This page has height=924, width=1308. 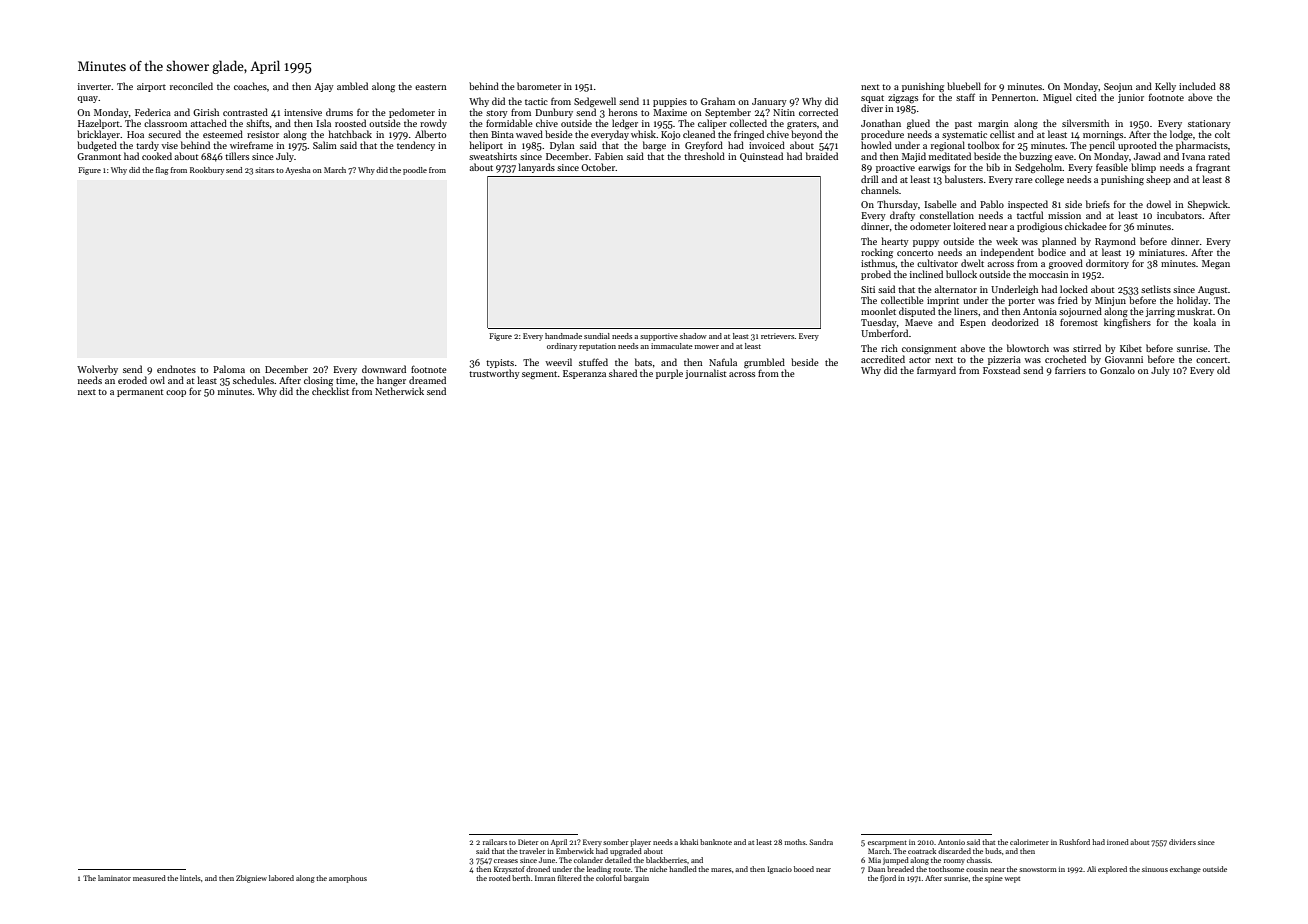 What do you see at coordinates (298, 171) in the page?
I see `Ayesha` at bounding box center [298, 171].
